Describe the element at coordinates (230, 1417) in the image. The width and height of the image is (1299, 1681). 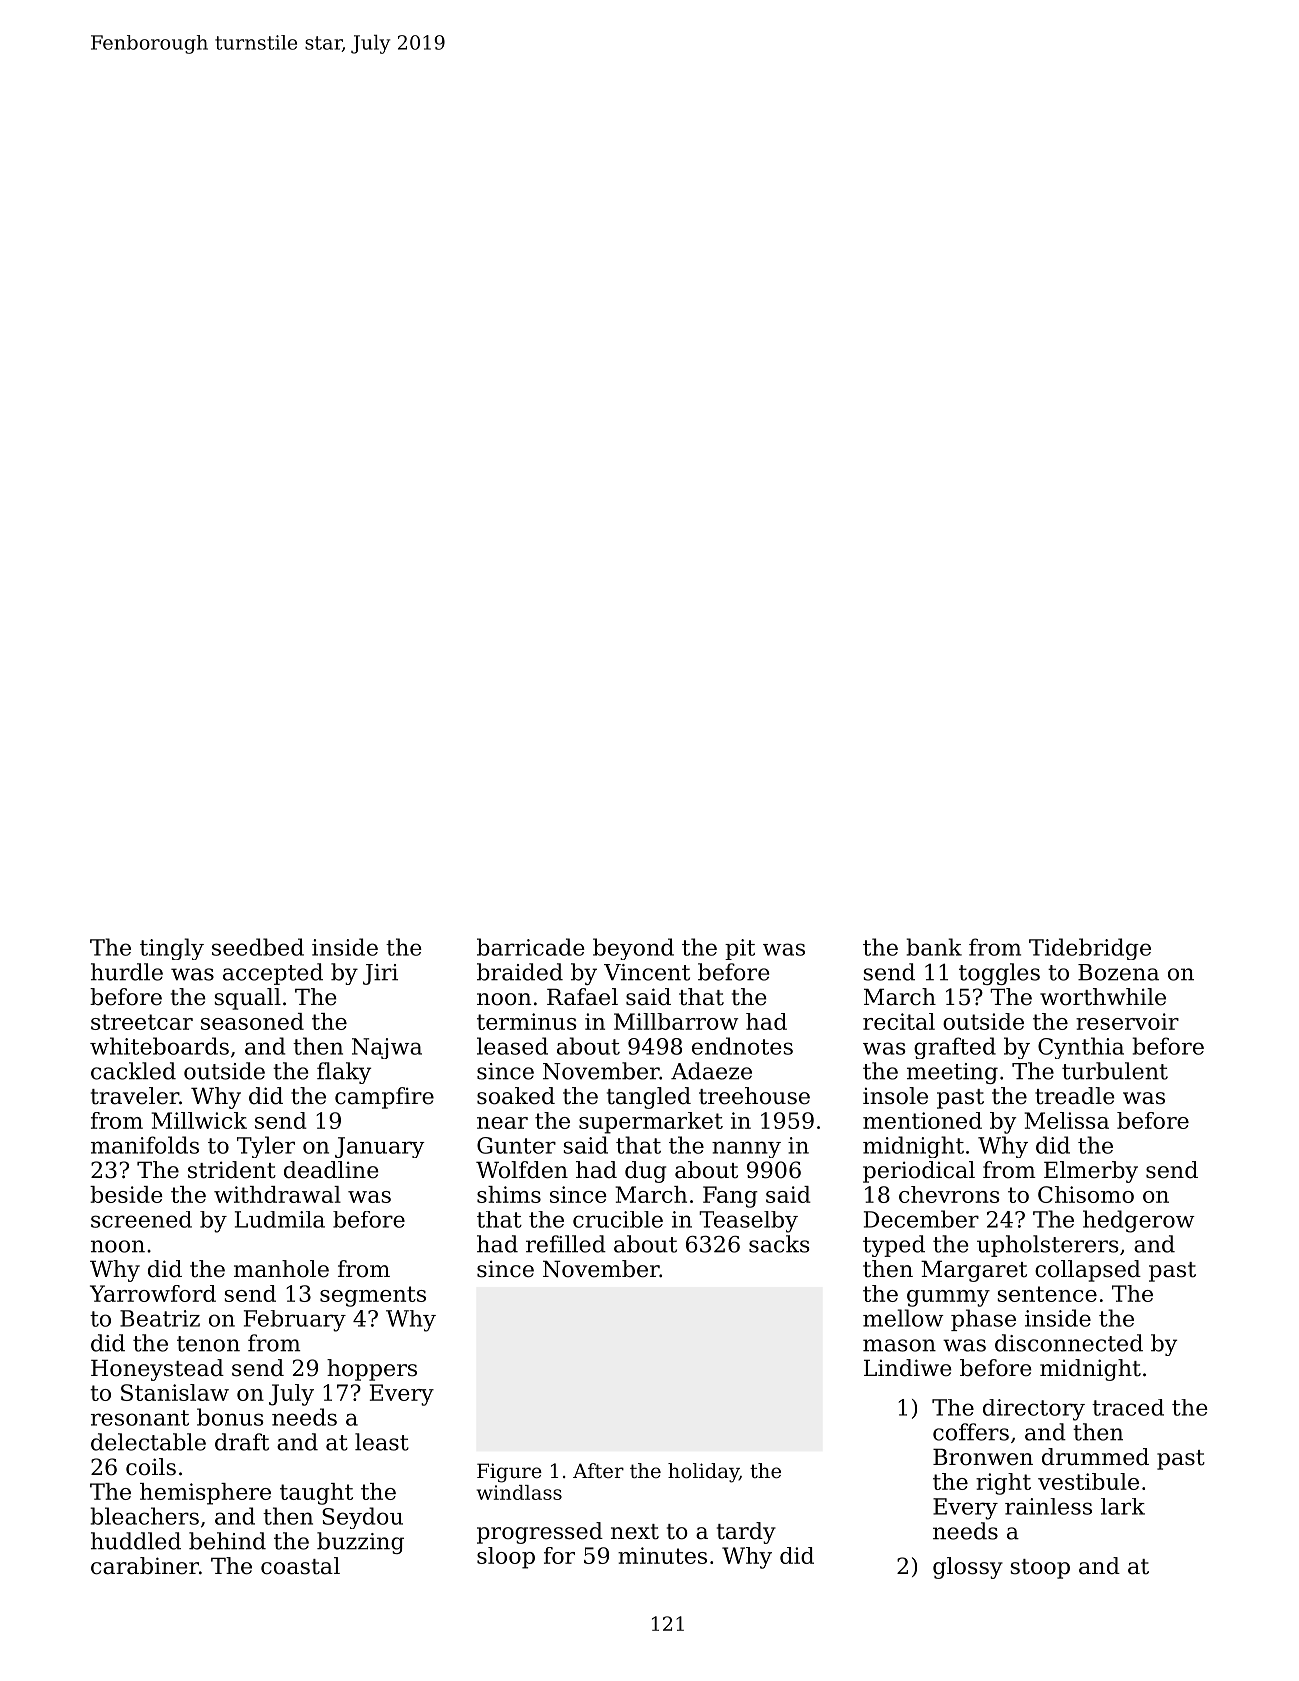
I see `bonus` at that location.
